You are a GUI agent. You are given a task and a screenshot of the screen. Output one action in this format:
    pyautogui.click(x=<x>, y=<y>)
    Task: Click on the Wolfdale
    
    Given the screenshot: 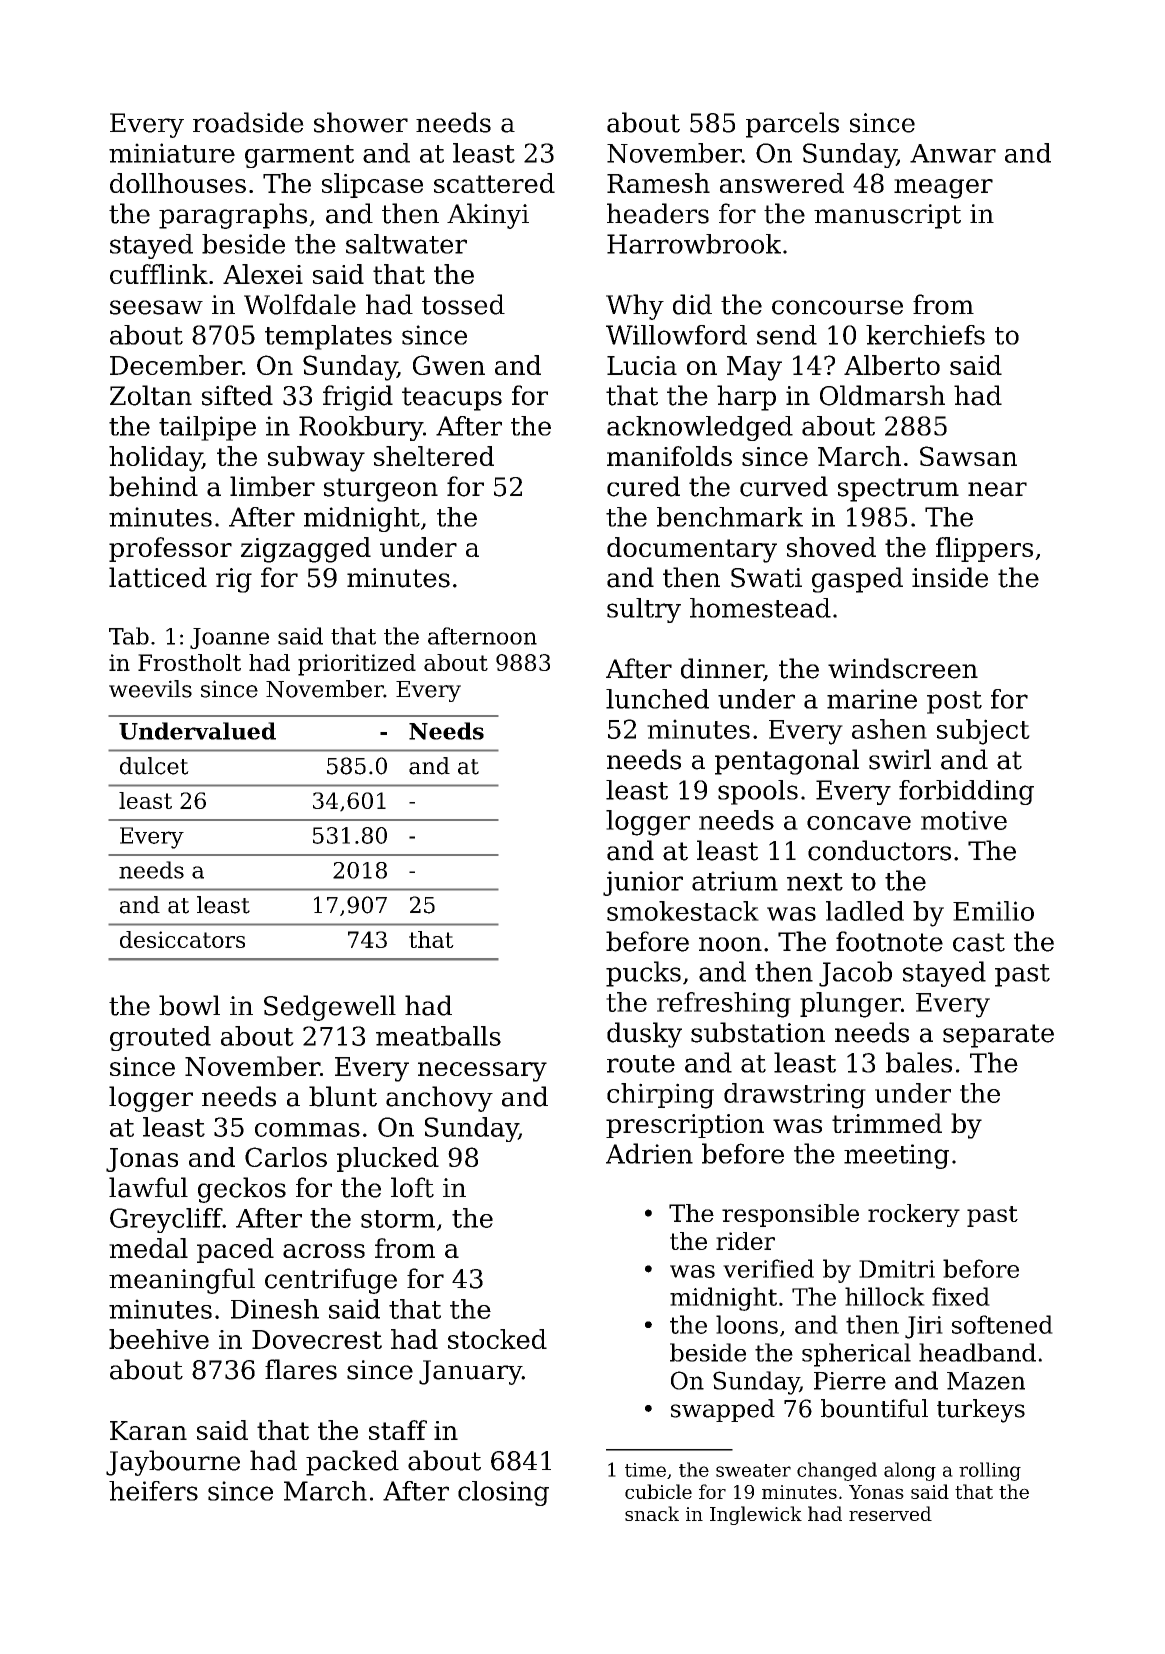 What is the action you would take?
    pyautogui.click(x=300, y=304)
